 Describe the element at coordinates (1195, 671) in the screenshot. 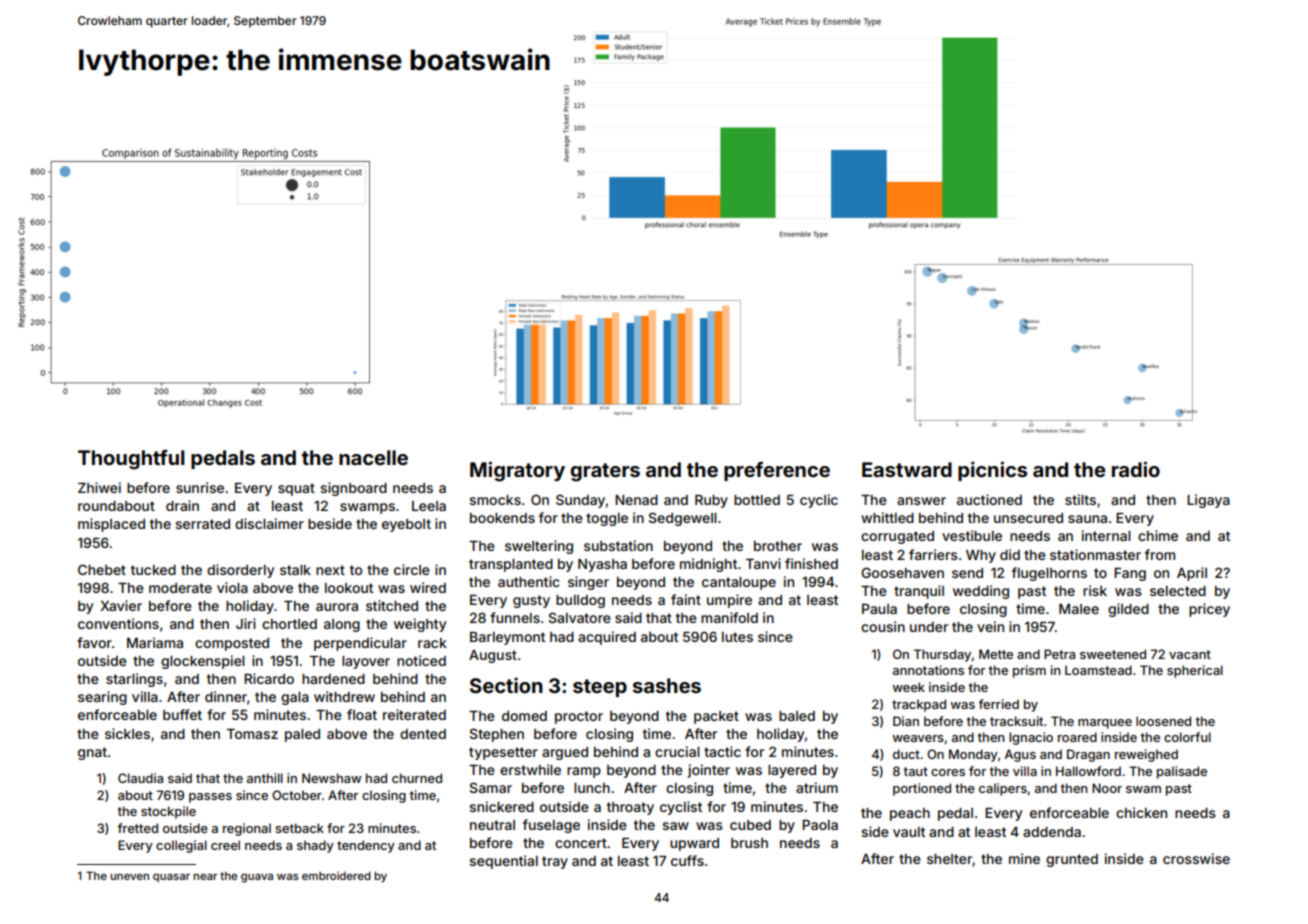

I see `spherical` at that location.
